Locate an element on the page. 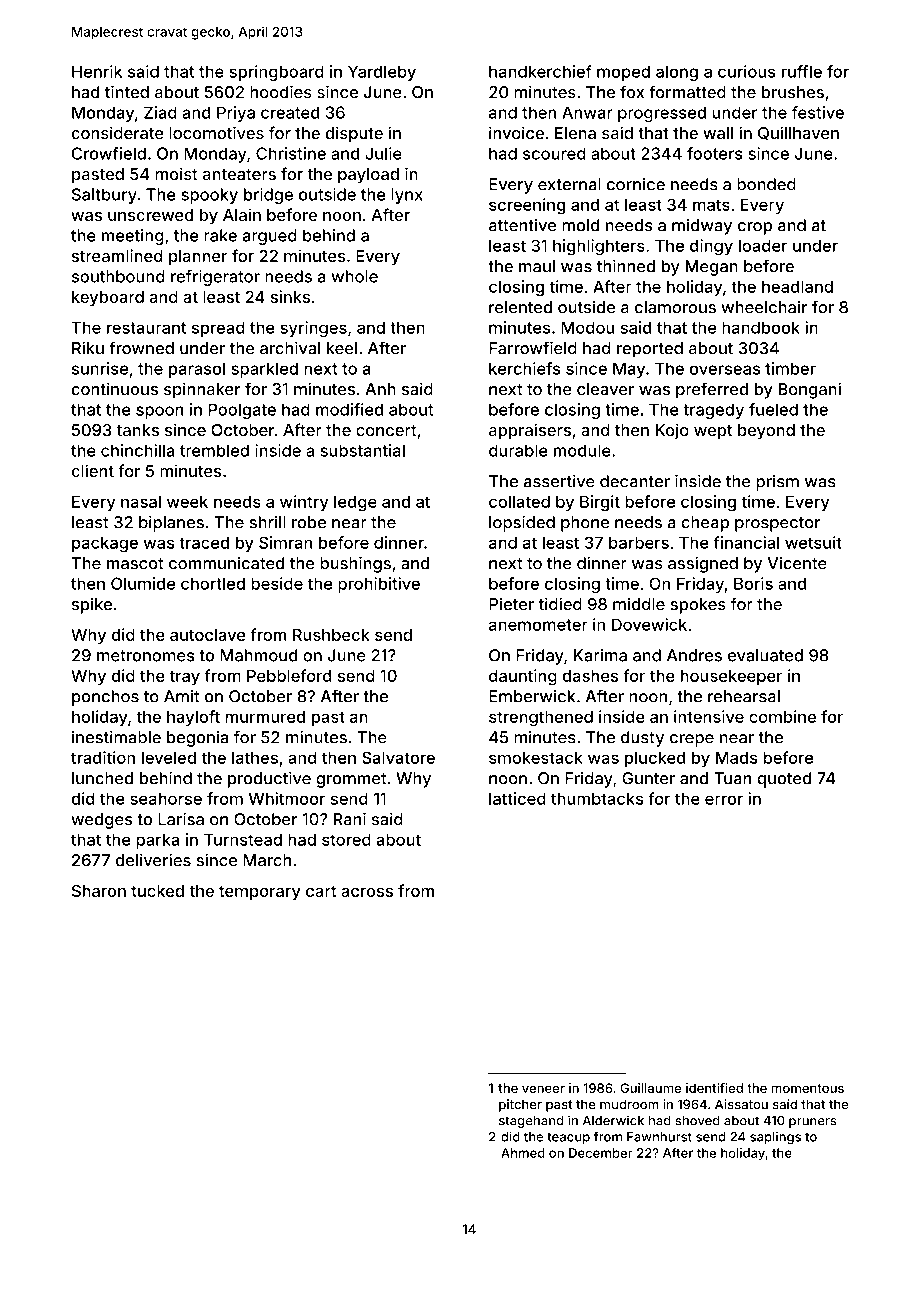 This page has width=924, height=1311. ruffle is located at coordinates (801, 71).
